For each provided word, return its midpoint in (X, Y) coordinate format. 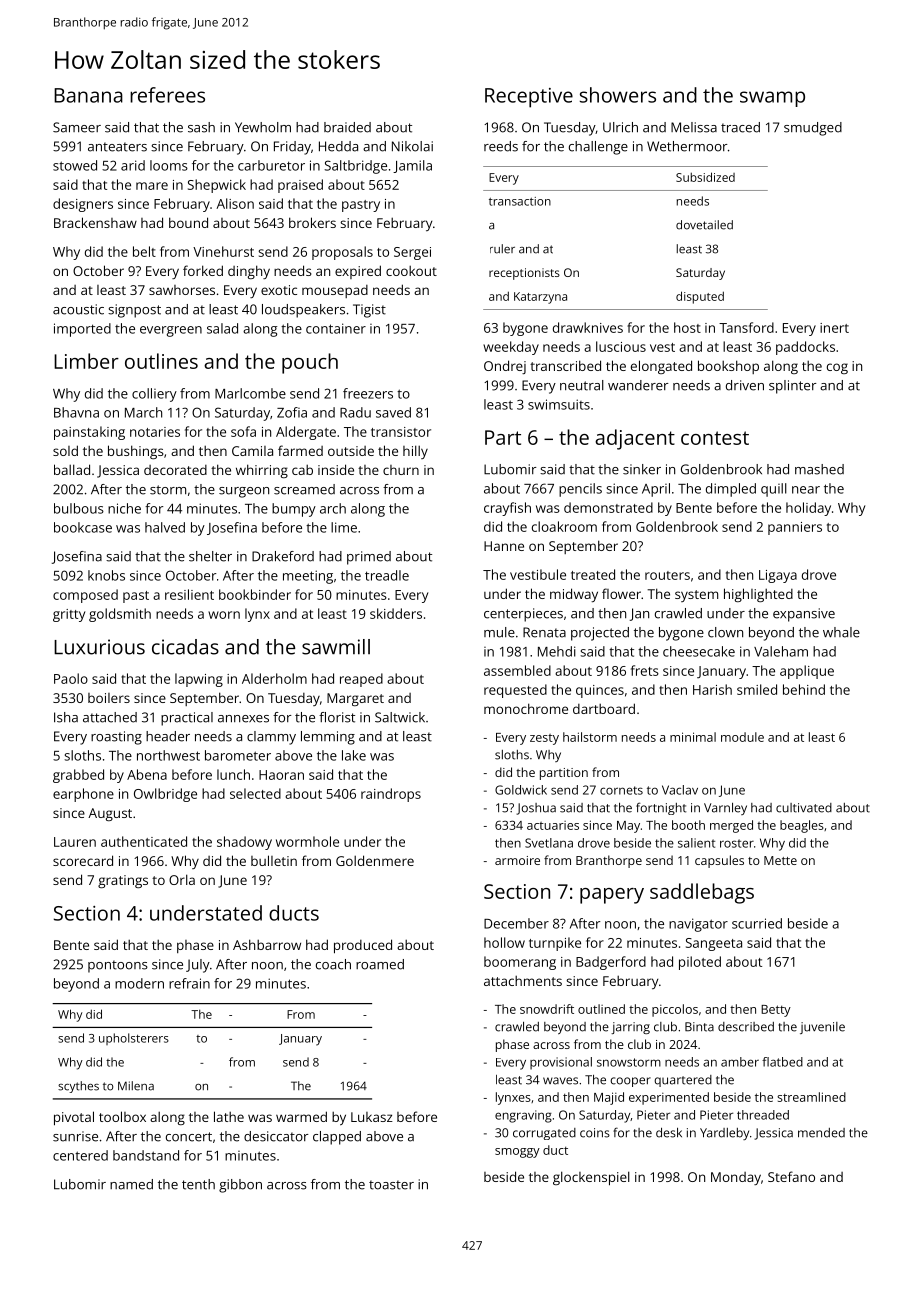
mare (152, 186)
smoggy (517, 1153)
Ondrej (505, 367)
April (656, 490)
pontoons (118, 966)
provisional (561, 1063)
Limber (86, 361)
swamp (772, 99)
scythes (78, 1087)
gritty (69, 615)
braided (347, 127)
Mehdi (557, 651)
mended (821, 1133)
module (742, 737)
